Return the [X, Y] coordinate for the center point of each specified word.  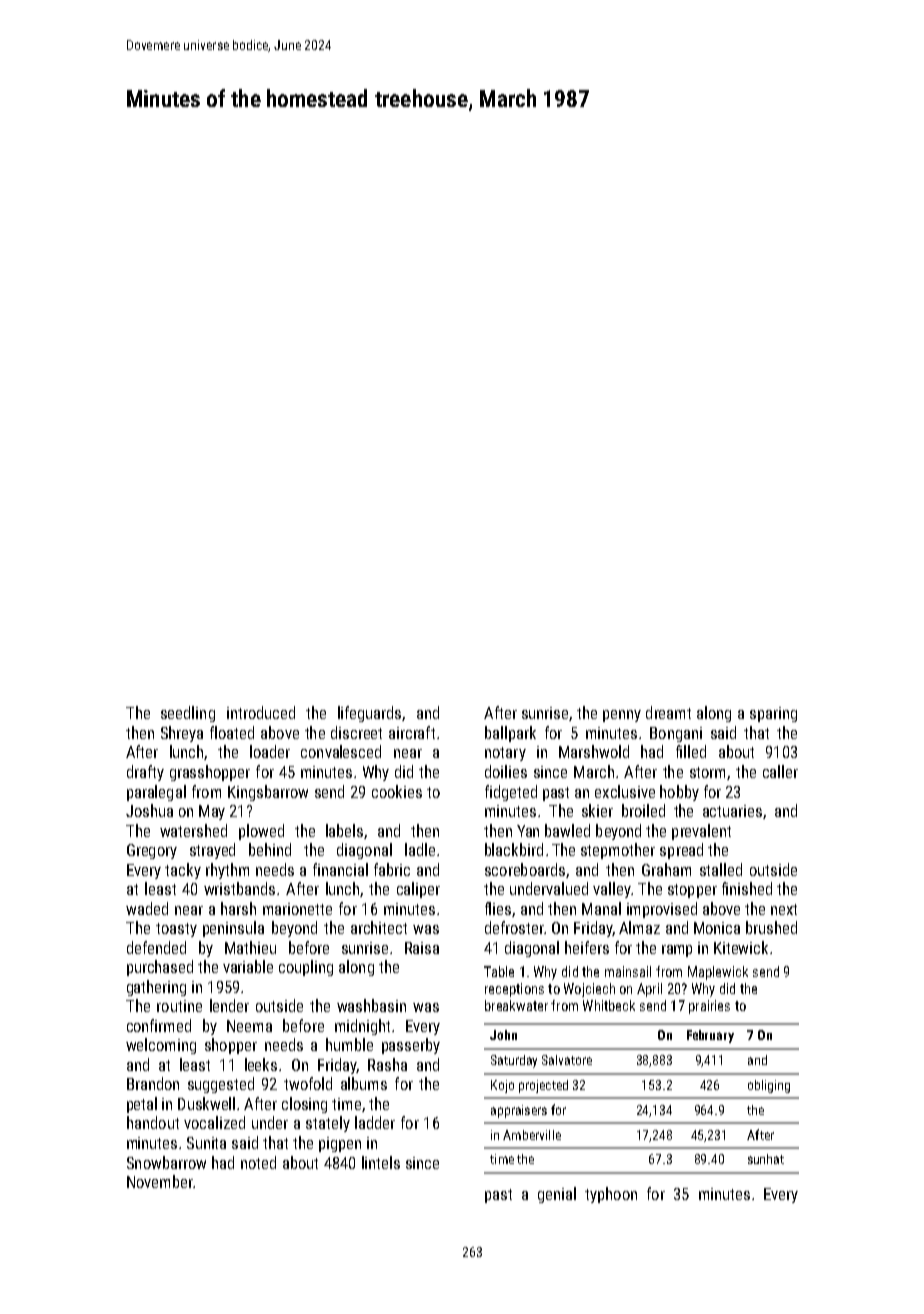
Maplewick [718, 973]
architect [379, 927]
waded [147, 908]
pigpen [340, 1144]
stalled [721, 869]
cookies [397, 791]
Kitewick [741, 947]
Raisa [422, 948]
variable [248, 966]
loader [270, 751]
